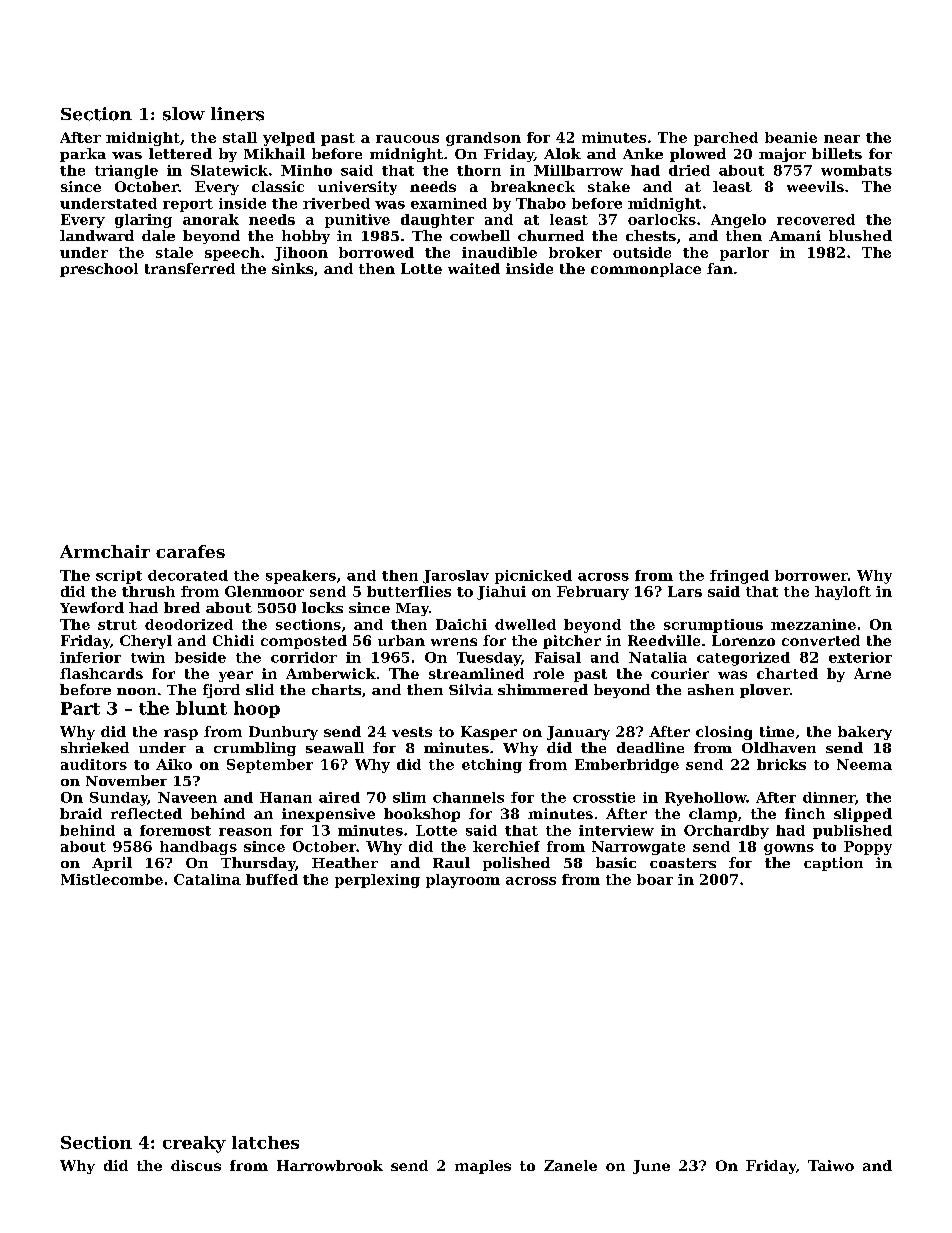  Describe the element at coordinates (181, 734) in the screenshot. I see `rasp` at that location.
